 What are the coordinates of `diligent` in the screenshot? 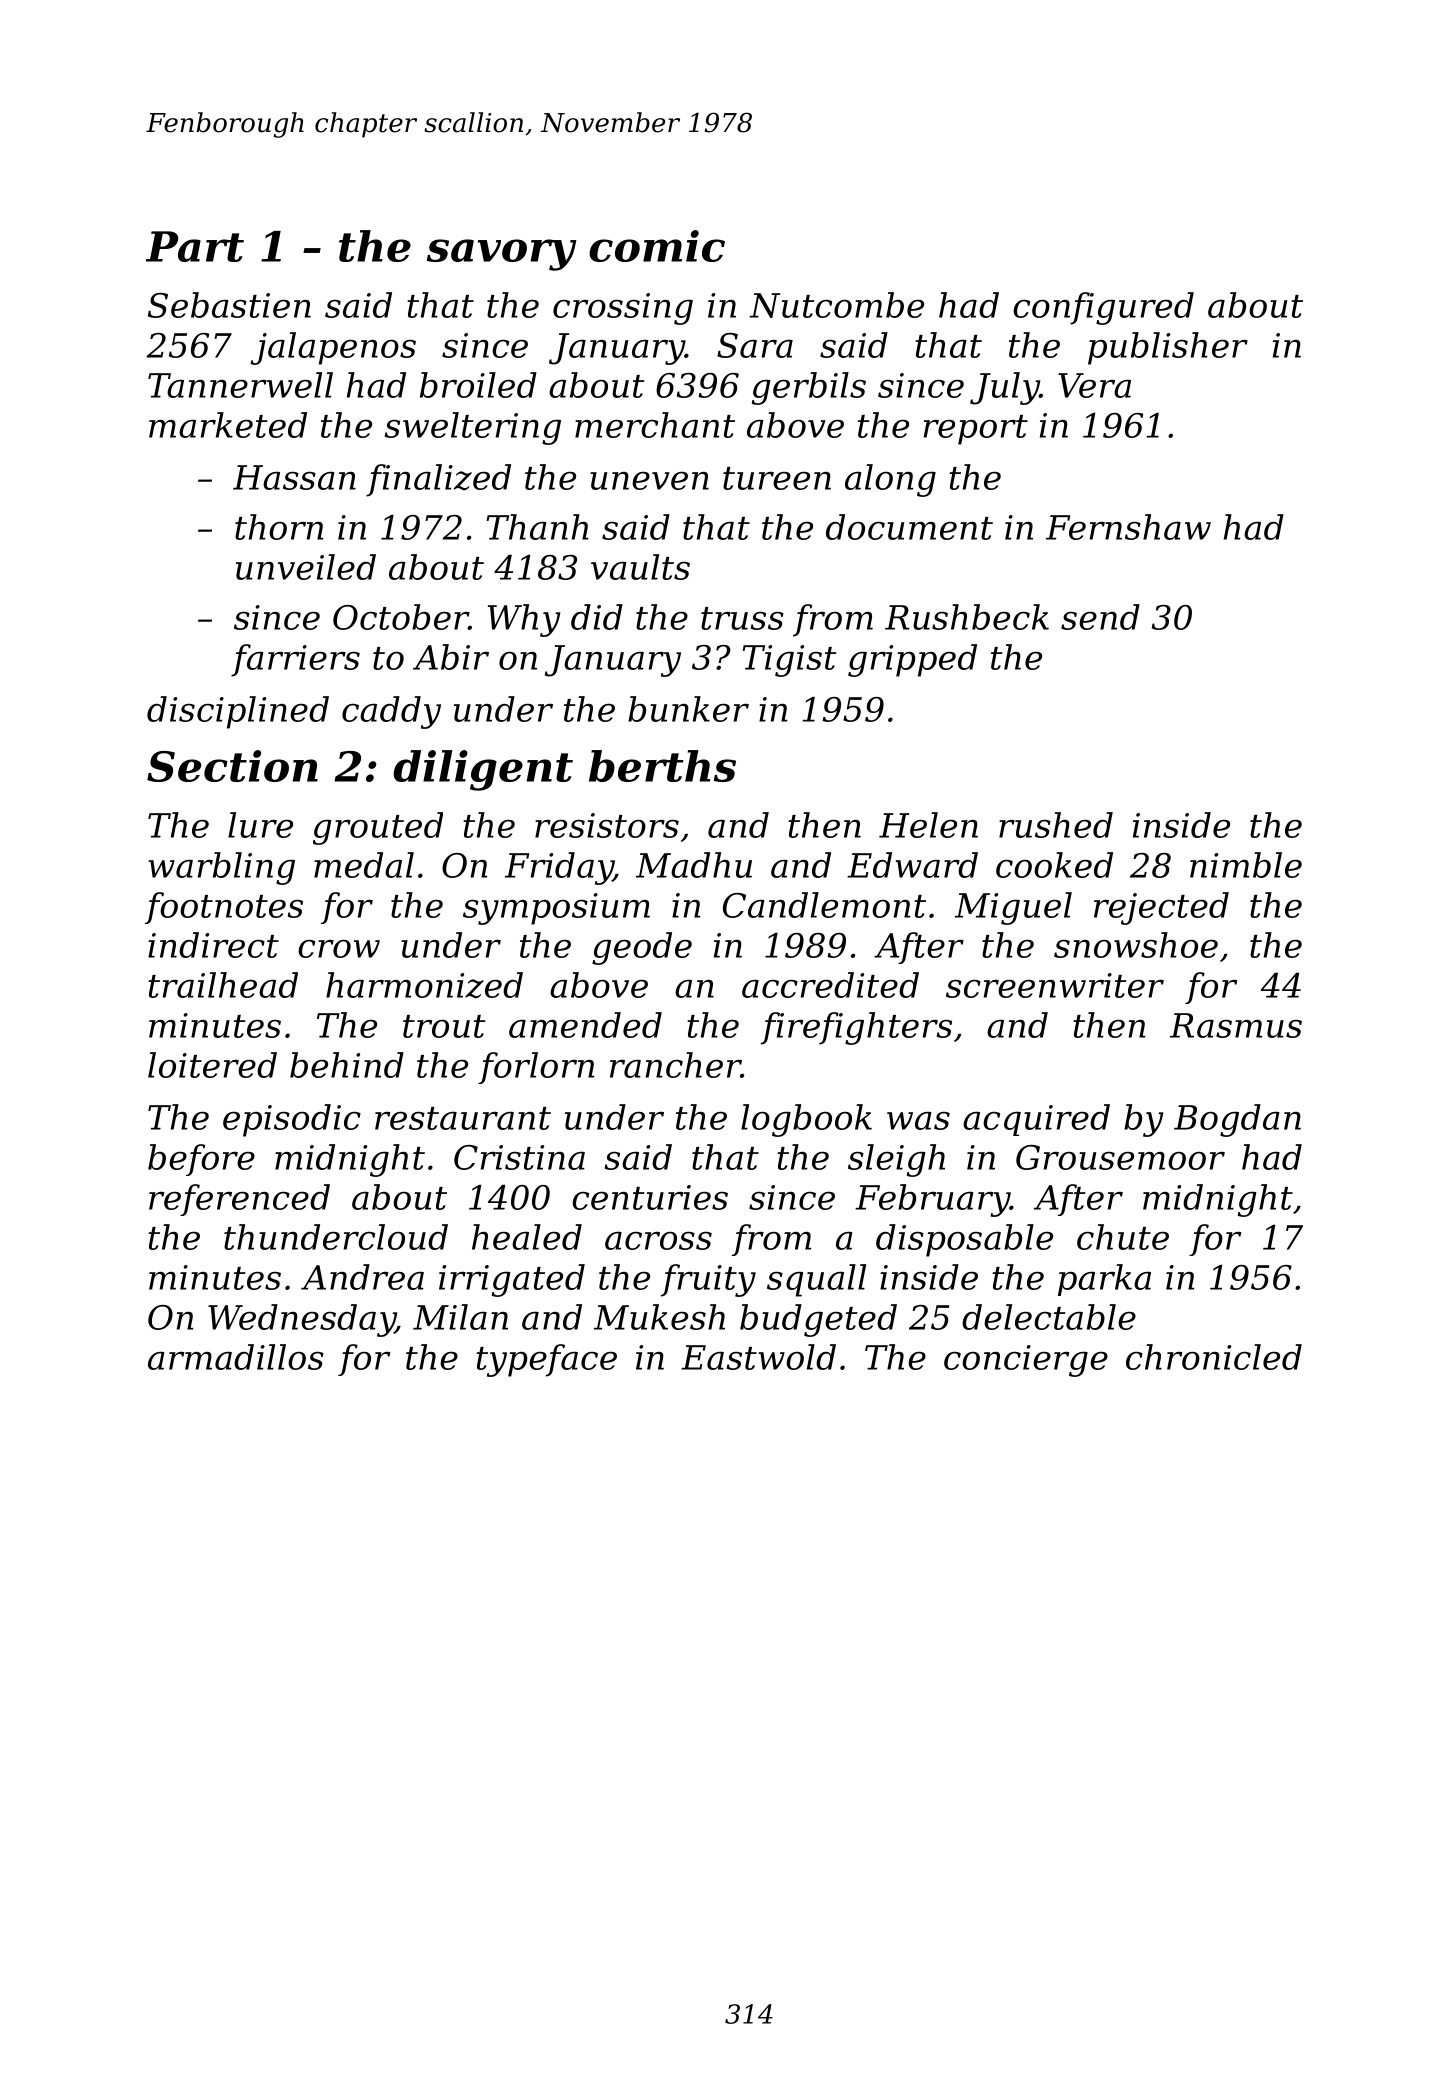 It's located at (483, 770).
